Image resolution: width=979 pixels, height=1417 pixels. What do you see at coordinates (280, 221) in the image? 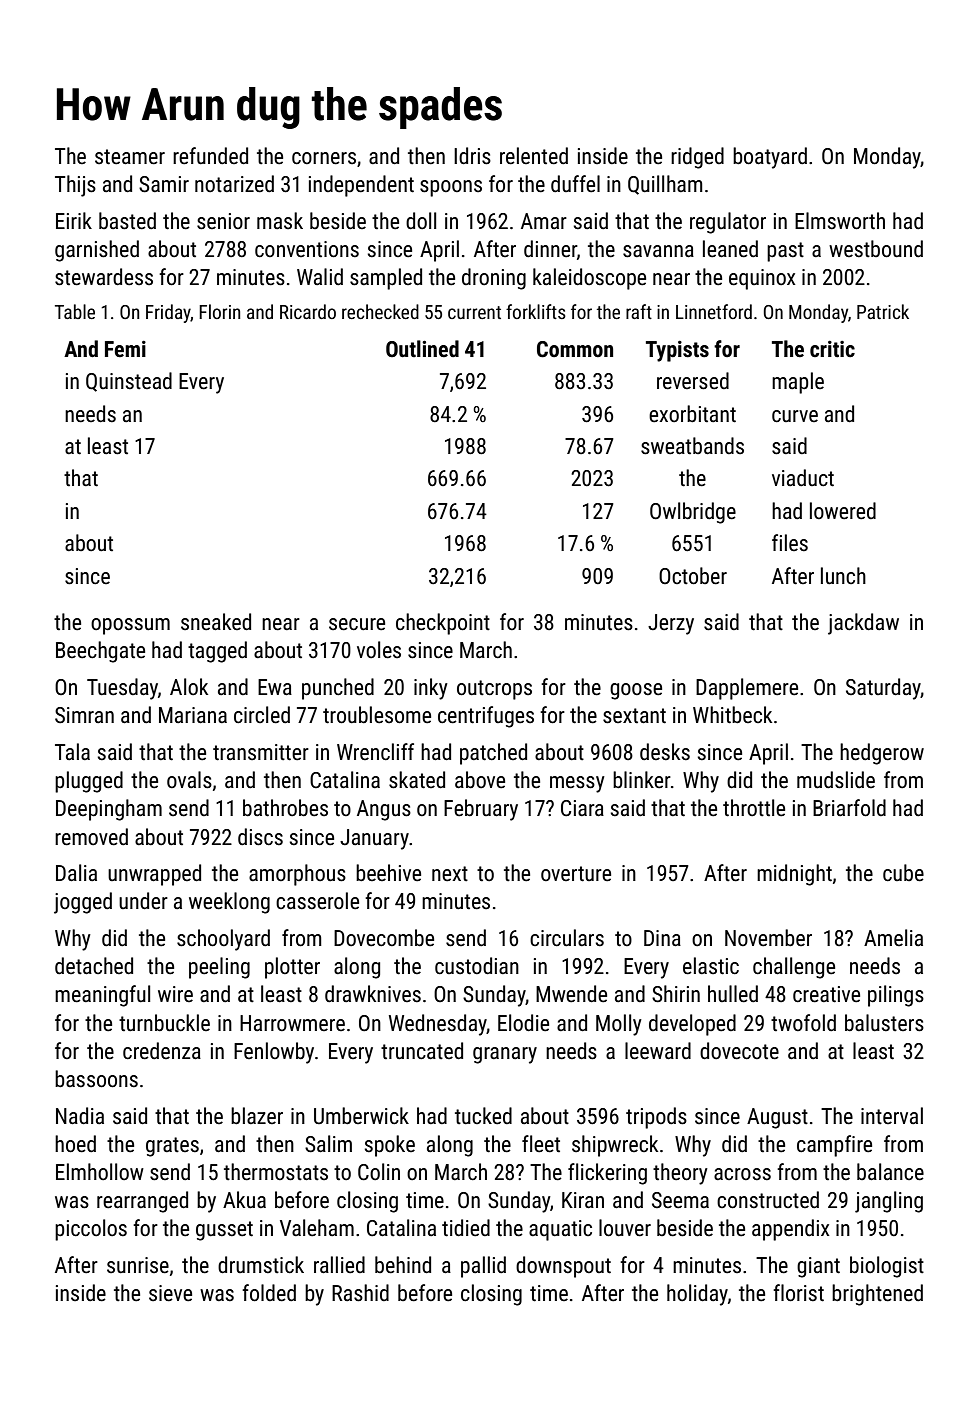
I see `mask` at bounding box center [280, 221].
